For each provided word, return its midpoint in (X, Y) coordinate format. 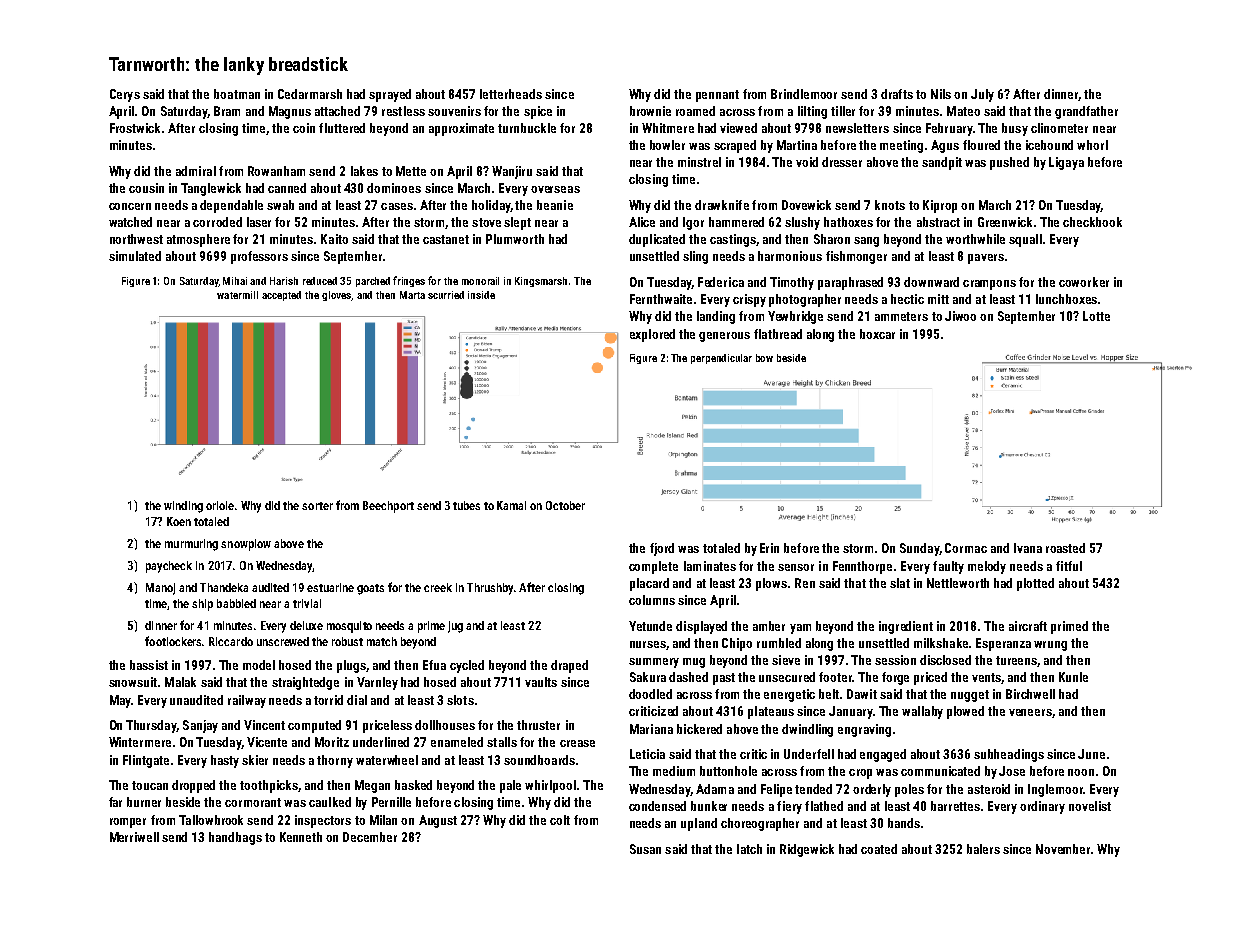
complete (653, 567)
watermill (237, 295)
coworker (1084, 282)
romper (128, 823)
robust (347, 641)
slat (900, 583)
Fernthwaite (661, 299)
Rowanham (276, 171)
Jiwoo (960, 316)
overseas (555, 189)
